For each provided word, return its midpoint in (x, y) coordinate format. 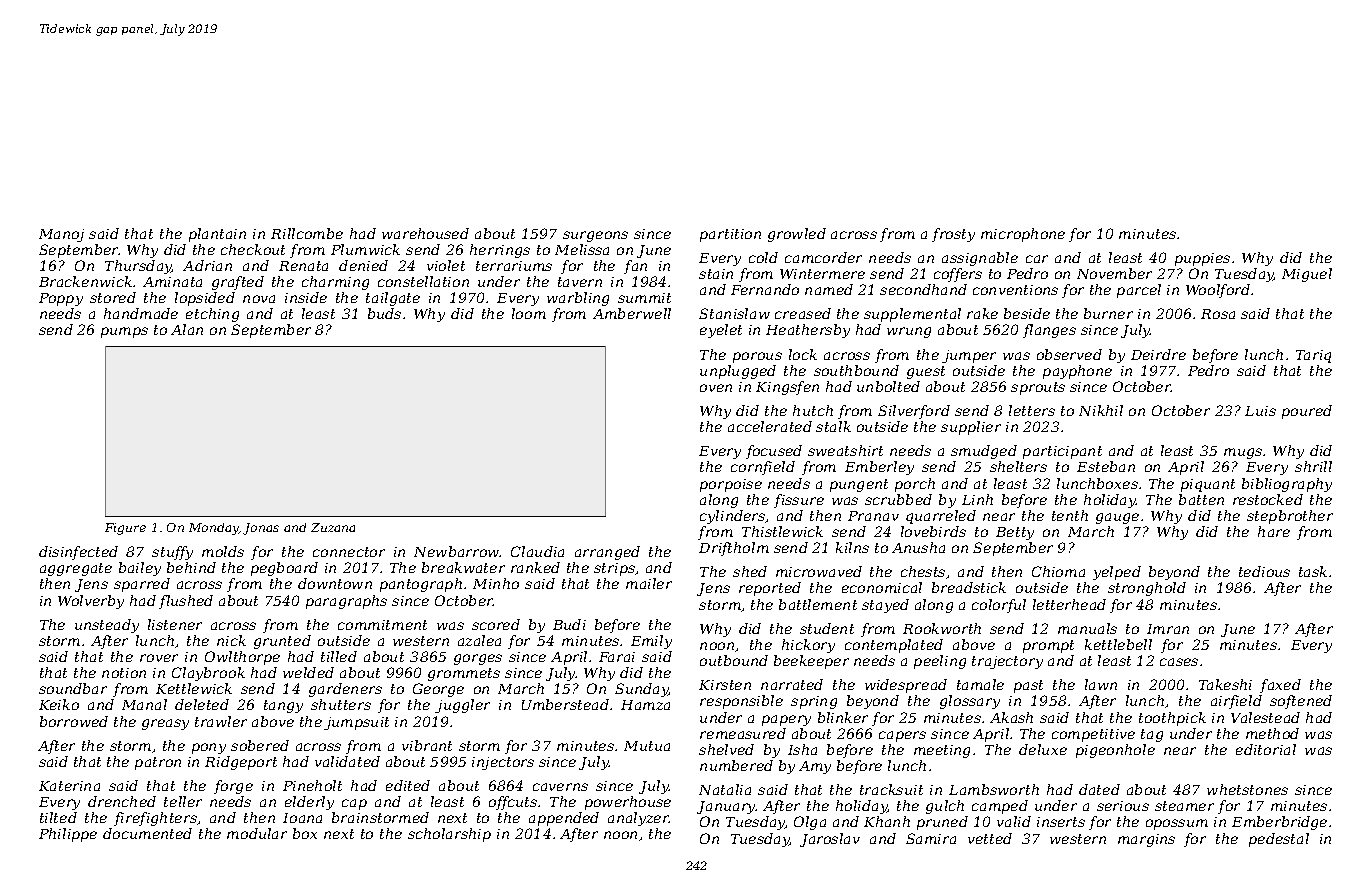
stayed (885, 606)
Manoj (61, 235)
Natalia (725, 789)
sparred (142, 585)
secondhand (923, 289)
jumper (969, 356)
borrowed (74, 721)
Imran (1168, 629)
